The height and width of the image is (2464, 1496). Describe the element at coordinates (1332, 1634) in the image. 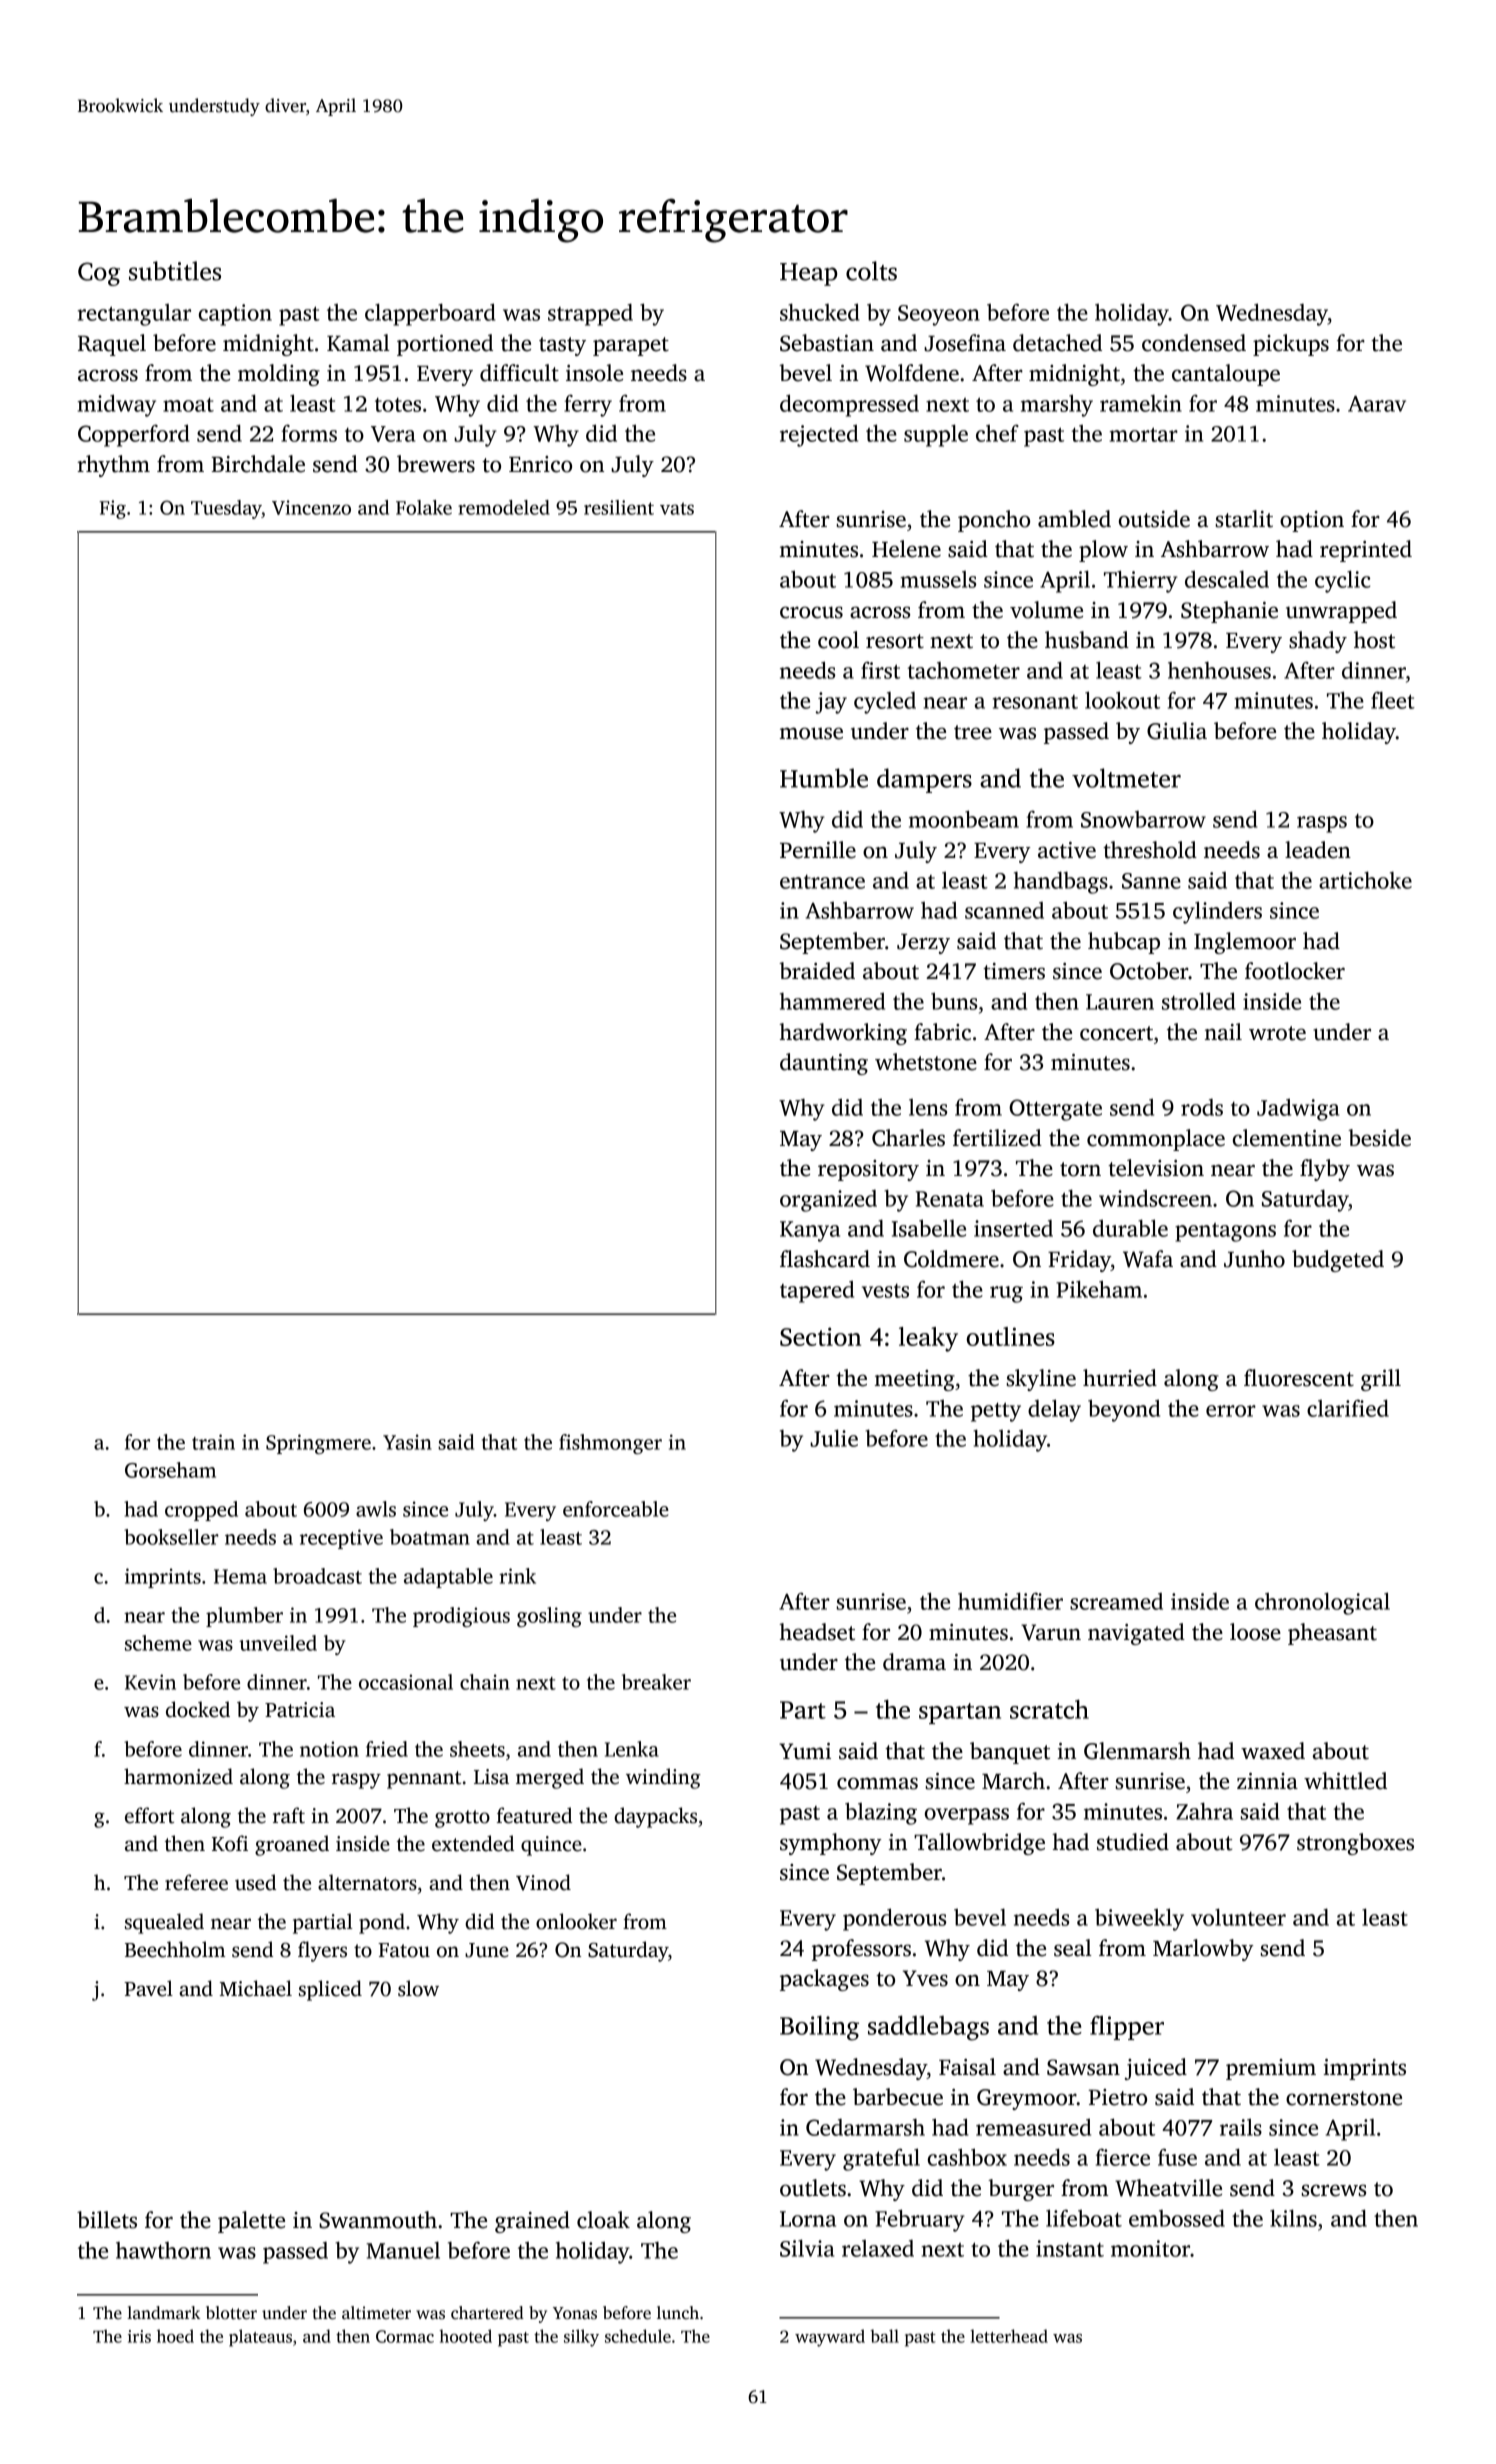

I see `pheasant` at that location.
